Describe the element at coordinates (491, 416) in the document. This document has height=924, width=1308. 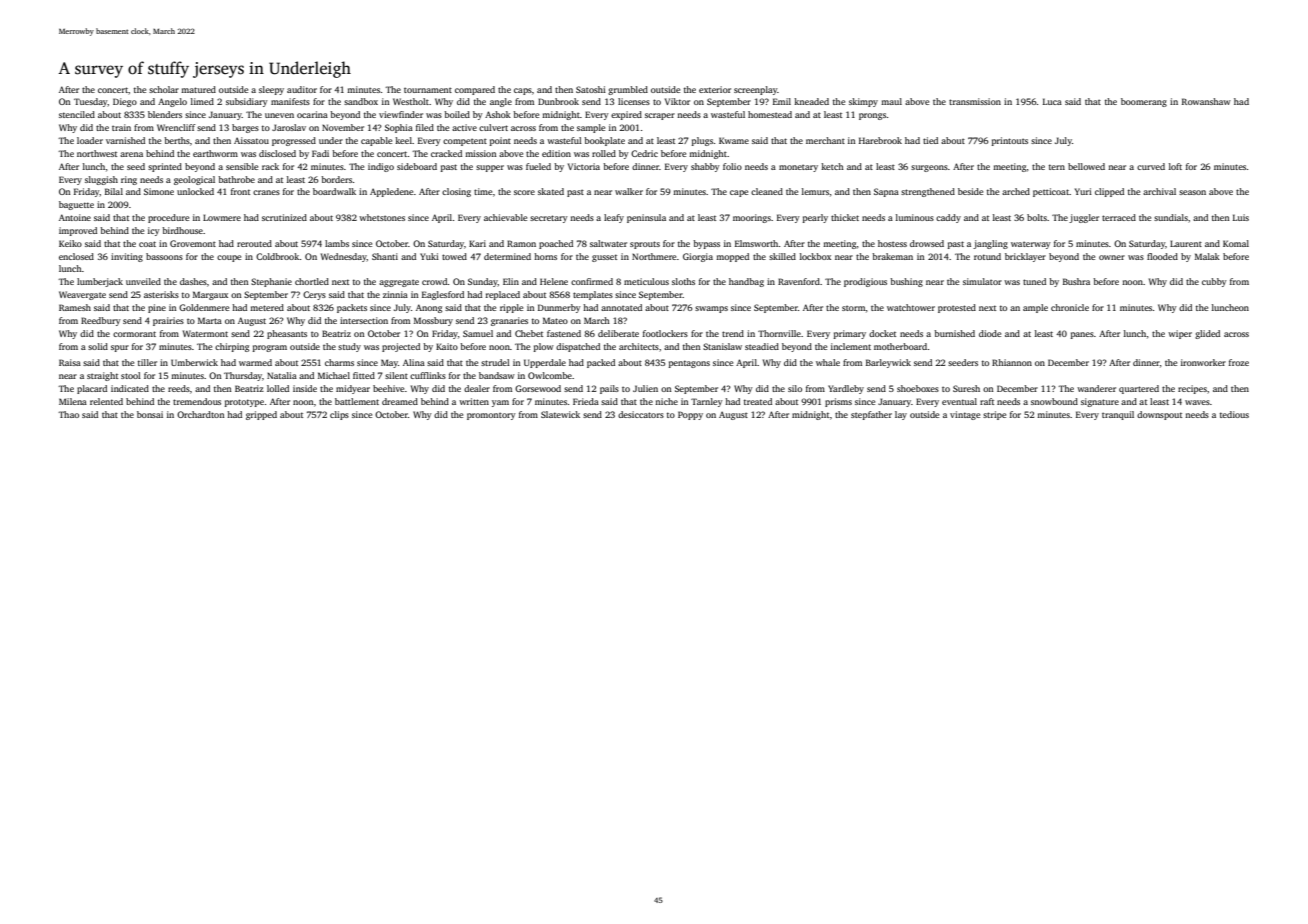
I see `promontory` at that location.
